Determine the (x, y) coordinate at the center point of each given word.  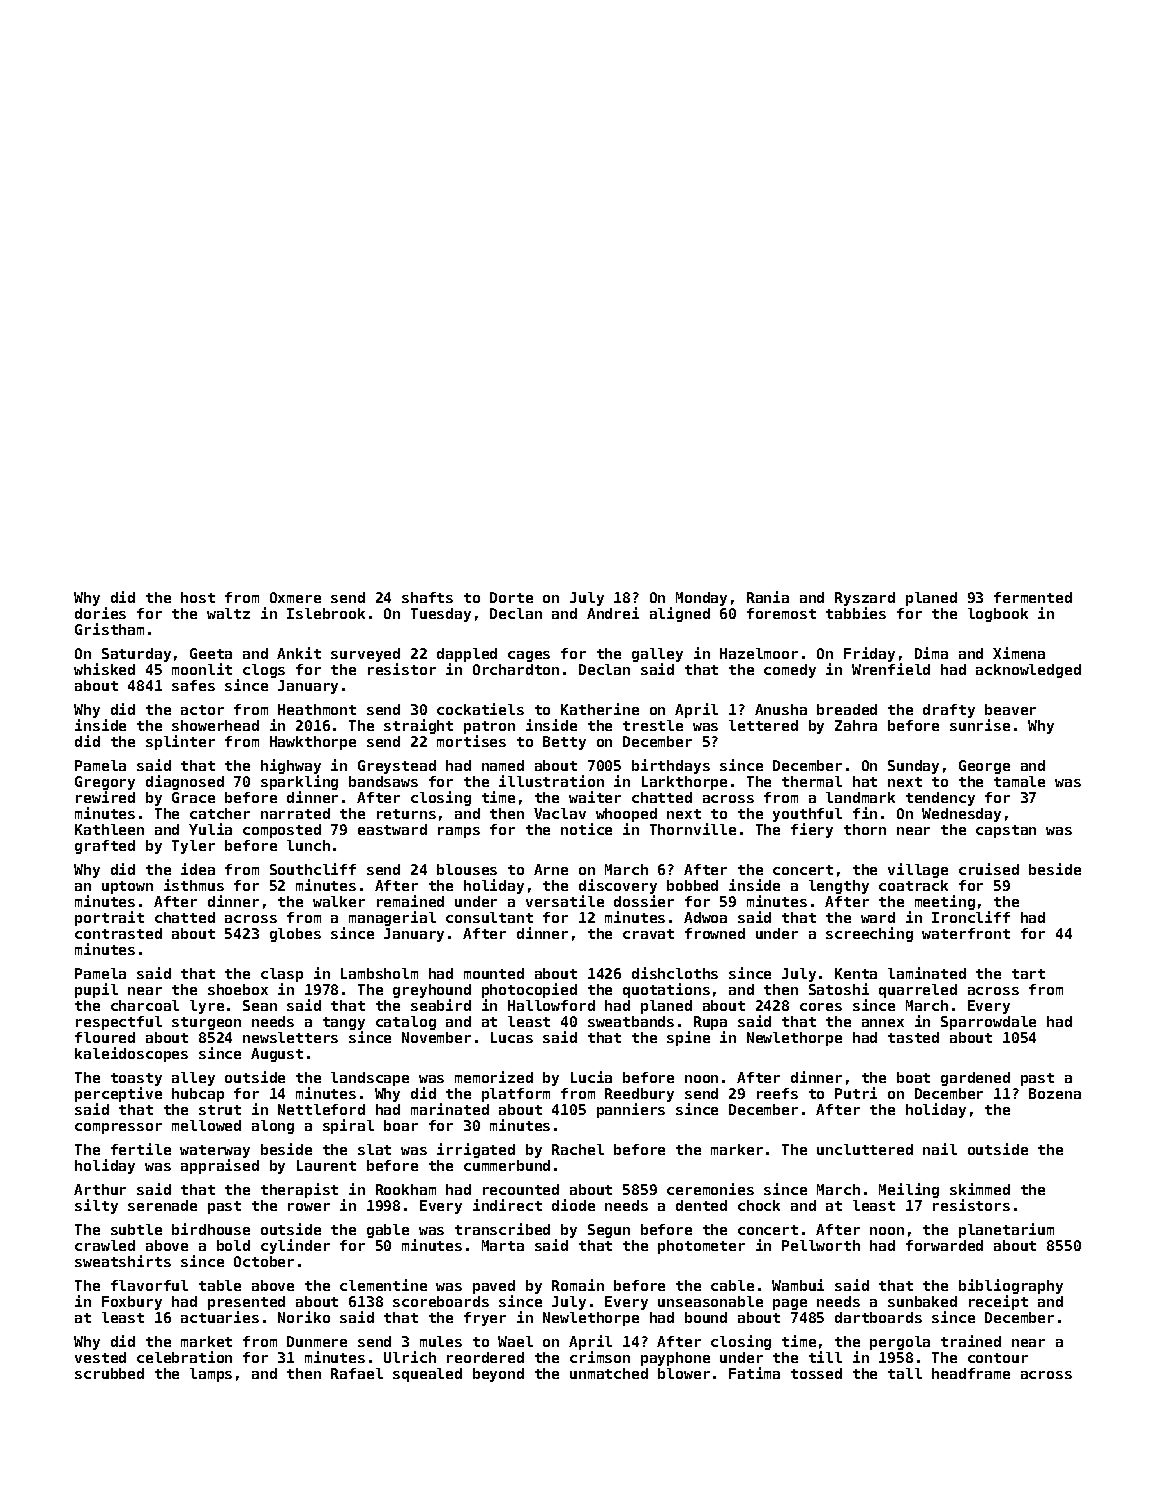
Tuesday (441, 615)
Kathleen (109, 829)
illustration (551, 781)
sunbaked (922, 1301)
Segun (609, 1231)
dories (100, 613)
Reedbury (639, 1095)
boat (913, 1077)
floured (105, 1037)
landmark (860, 797)
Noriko (304, 1317)
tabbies (856, 613)
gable (388, 1231)
